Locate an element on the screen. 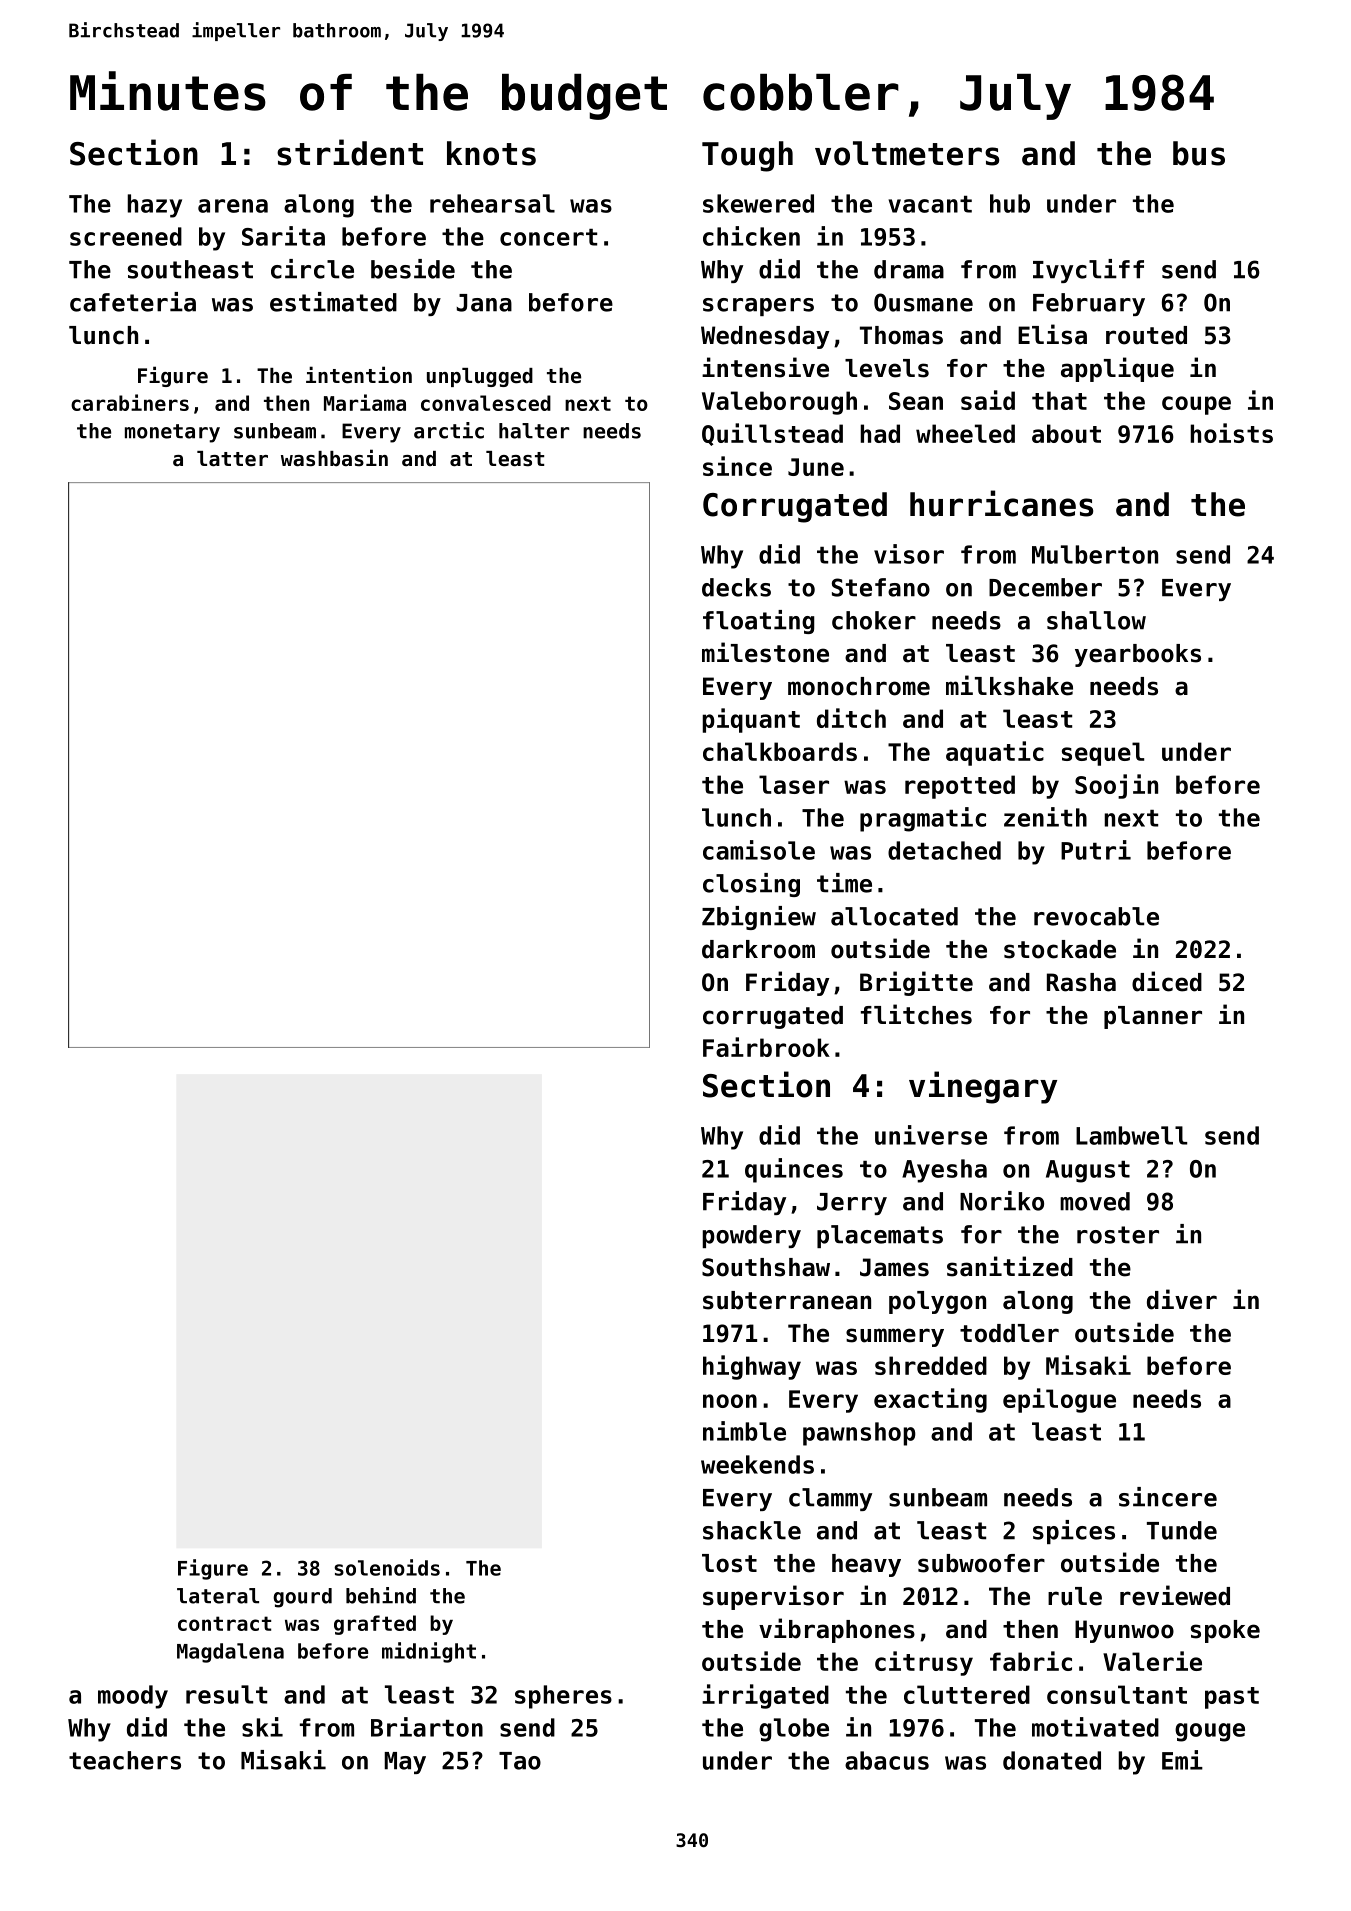  knots is located at coordinates (491, 153).
